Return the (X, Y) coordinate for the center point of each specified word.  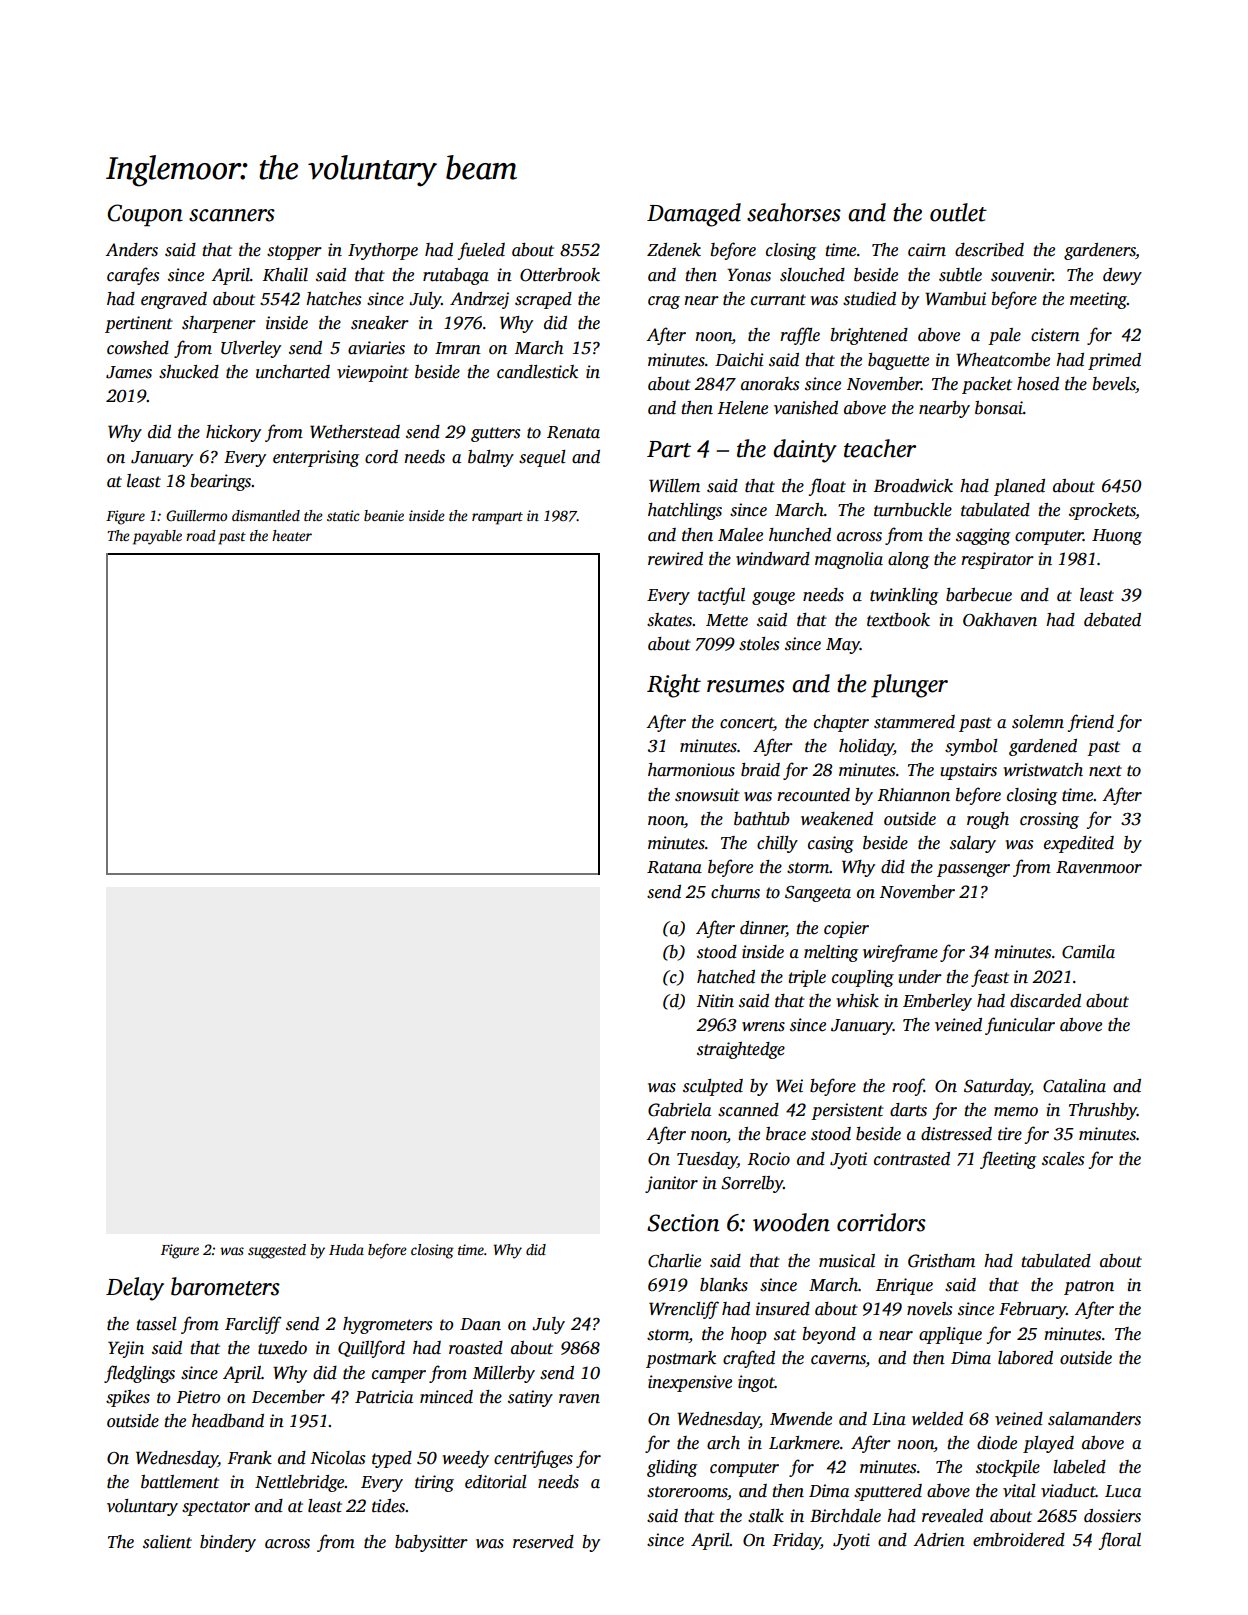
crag (664, 302)
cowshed (138, 348)
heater (292, 535)
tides (388, 1506)
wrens (763, 1027)
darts (908, 1110)
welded (937, 1419)
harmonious (691, 770)
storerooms (687, 1493)
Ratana (674, 867)
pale (1004, 336)
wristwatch (1043, 770)
